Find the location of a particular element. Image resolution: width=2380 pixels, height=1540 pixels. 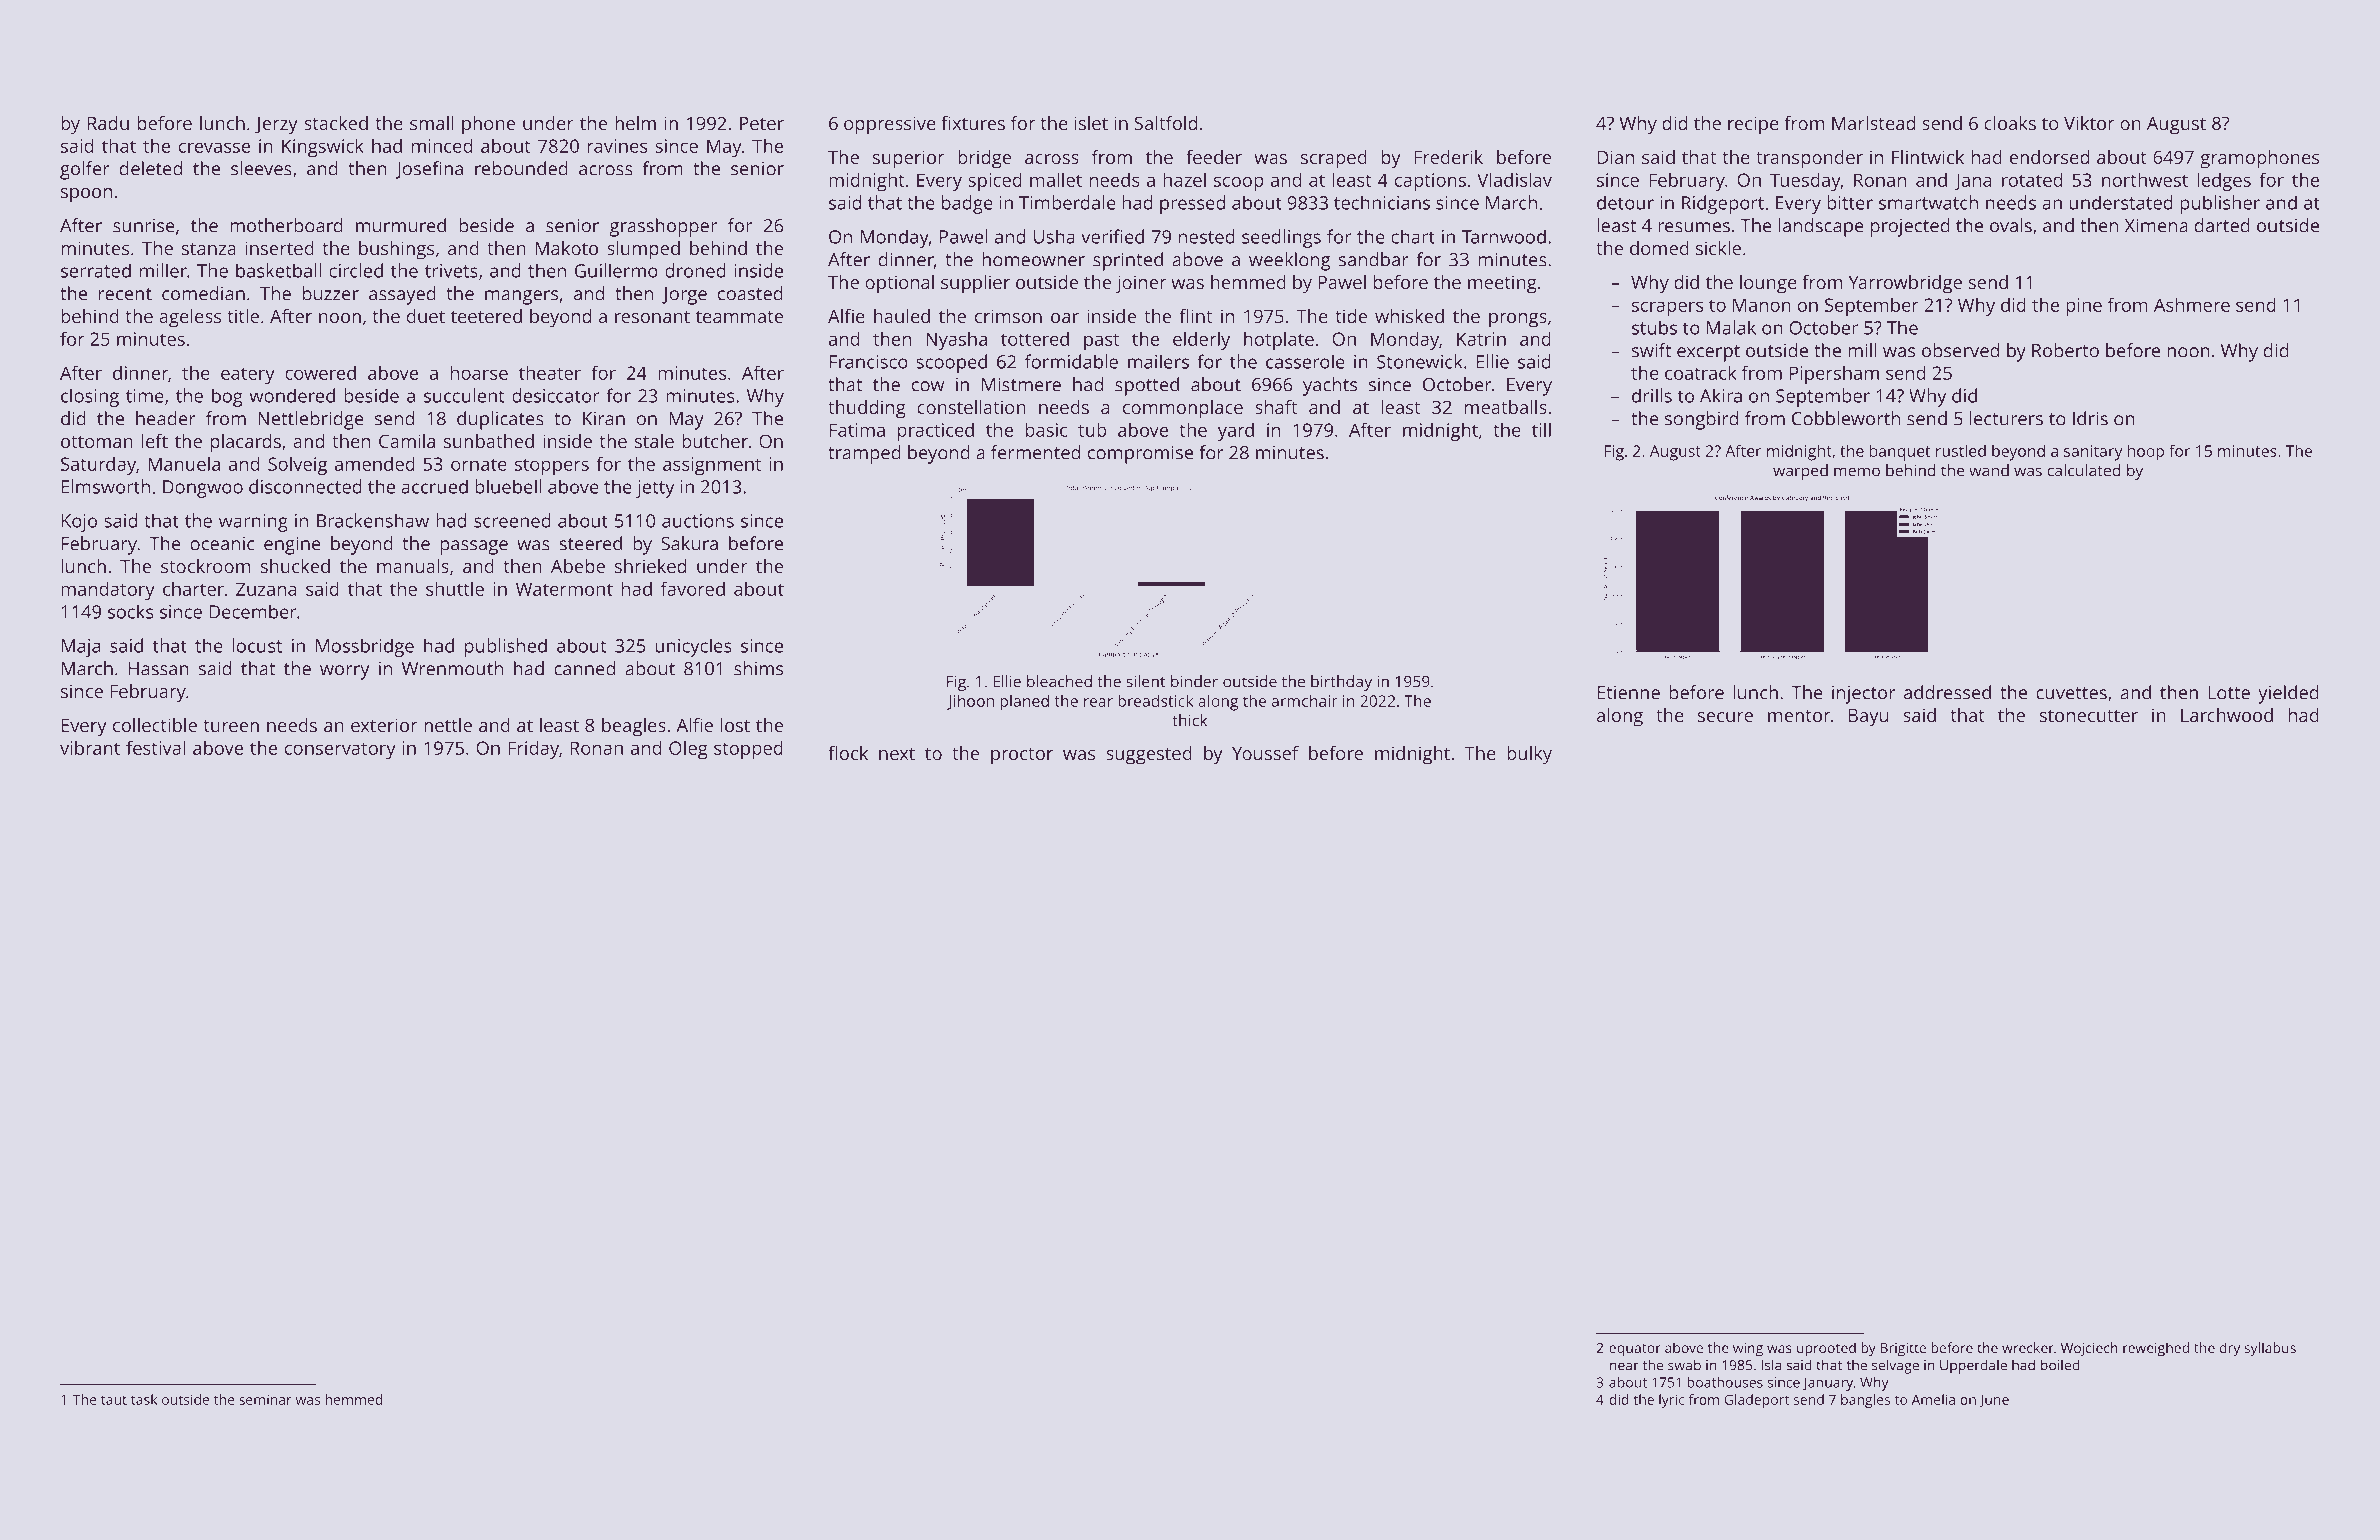

Bayu is located at coordinates (1868, 718).
